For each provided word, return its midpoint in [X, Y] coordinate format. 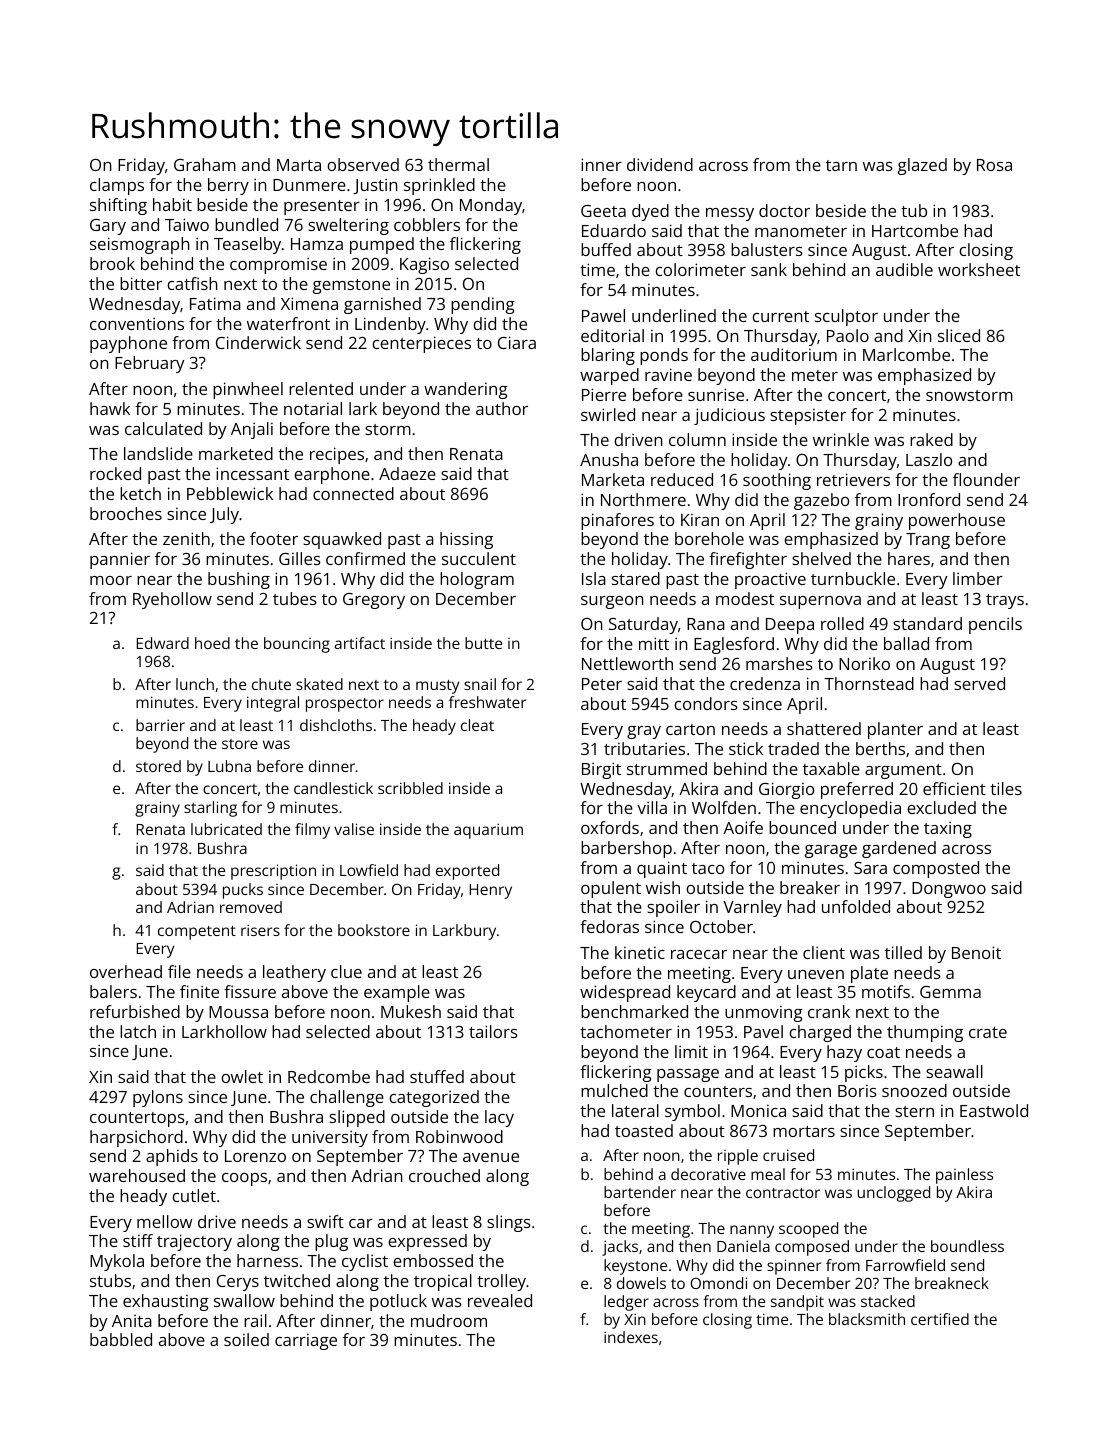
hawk [110, 408]
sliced [959, 335]
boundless [967, 1246]
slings [509, 1223]
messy [730, 214]
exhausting [166, 1302]
